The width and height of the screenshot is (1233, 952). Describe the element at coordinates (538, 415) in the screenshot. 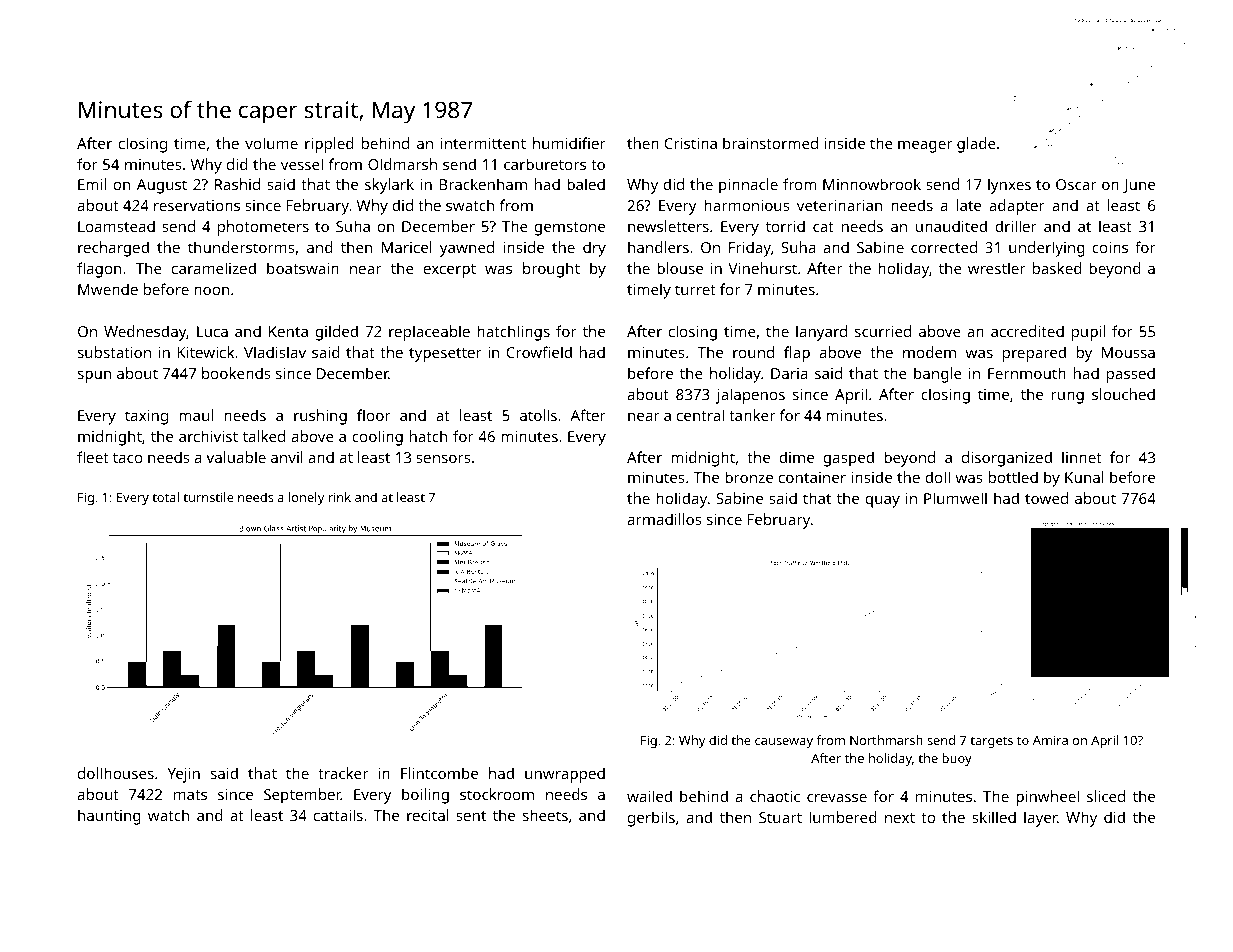

I see `atolls` at that location.
